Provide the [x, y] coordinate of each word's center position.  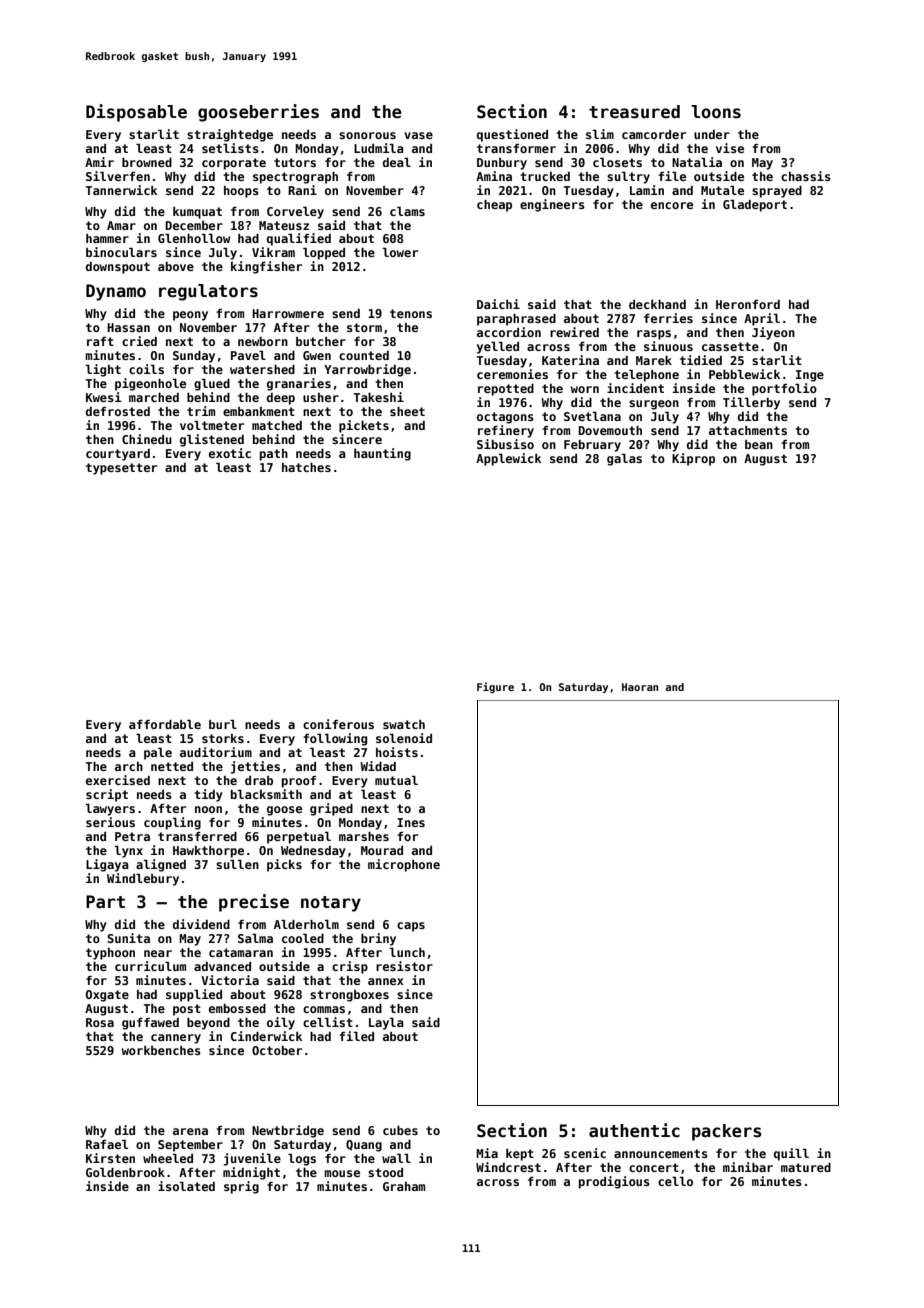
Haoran [640, 687]
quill [791, 1154]
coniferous [338, 724]
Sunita [128, 938]
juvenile [252, 1159]
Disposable [136, 113]
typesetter [121, 469]
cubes [400, 1130]
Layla [386, 1023]
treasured [634, 112]
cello [675, 1181]
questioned [512, 135]
